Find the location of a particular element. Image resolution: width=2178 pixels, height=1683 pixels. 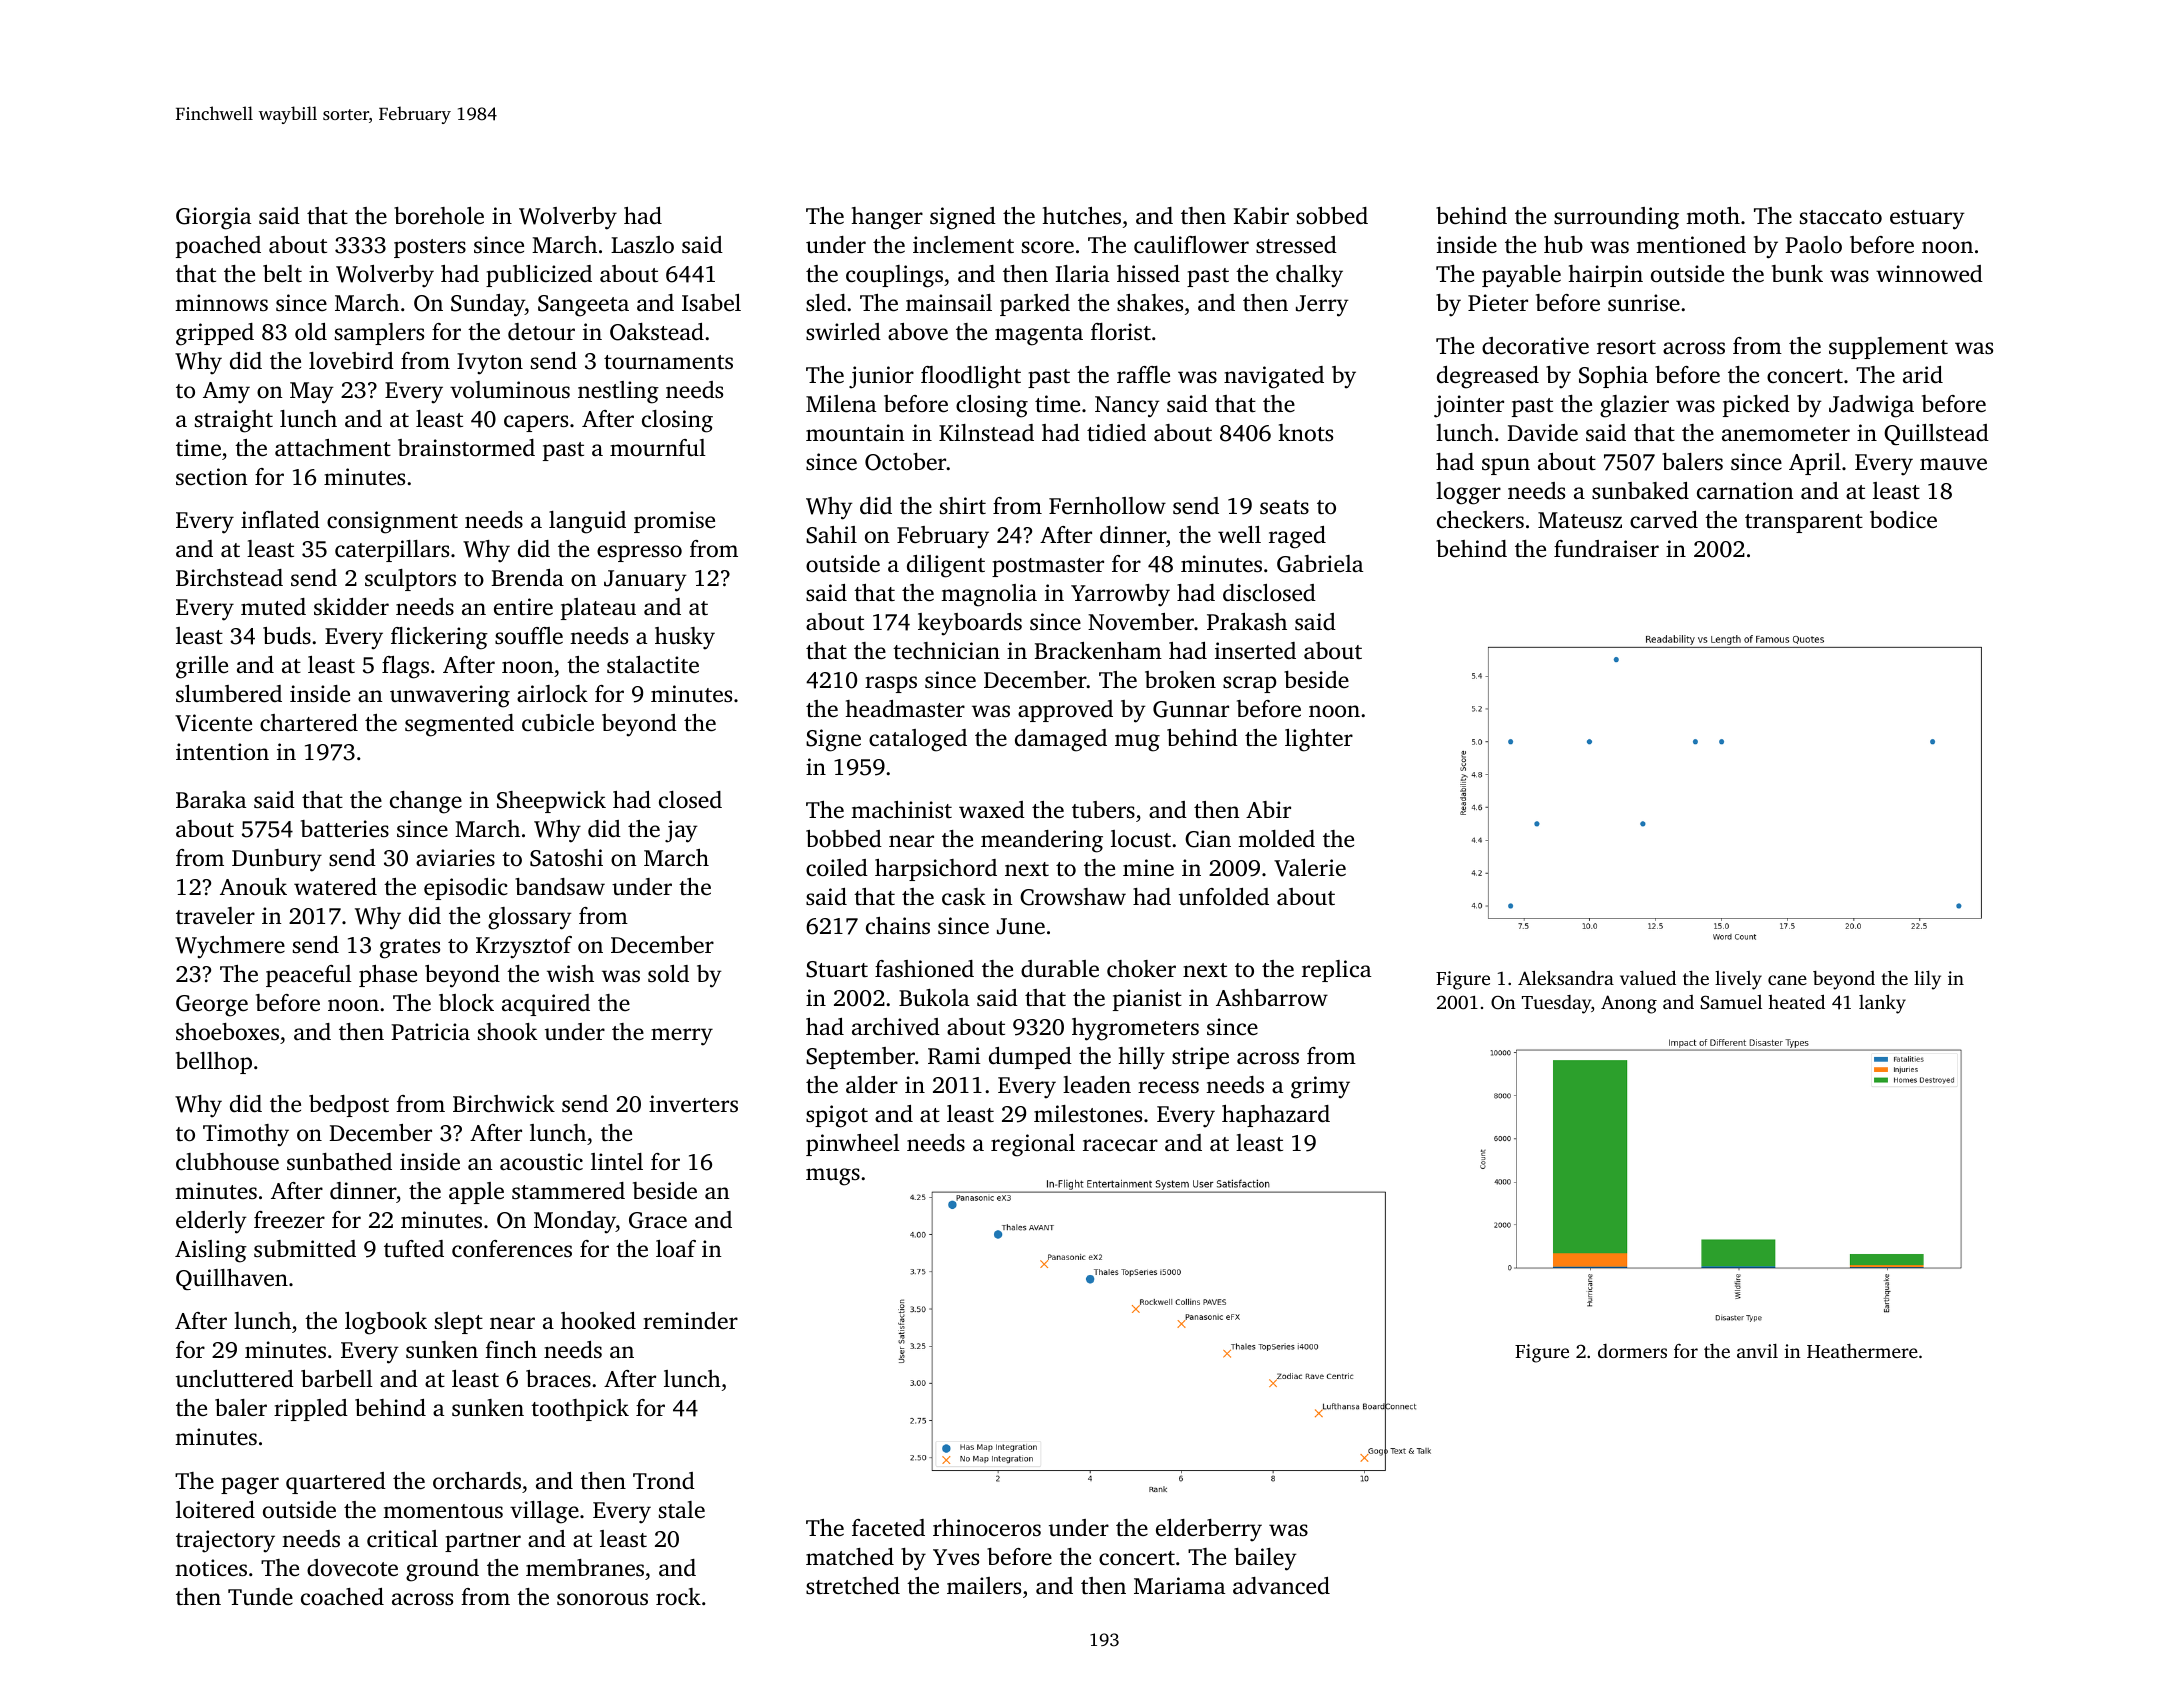

rippled is located at coordinates (311, 1410).
